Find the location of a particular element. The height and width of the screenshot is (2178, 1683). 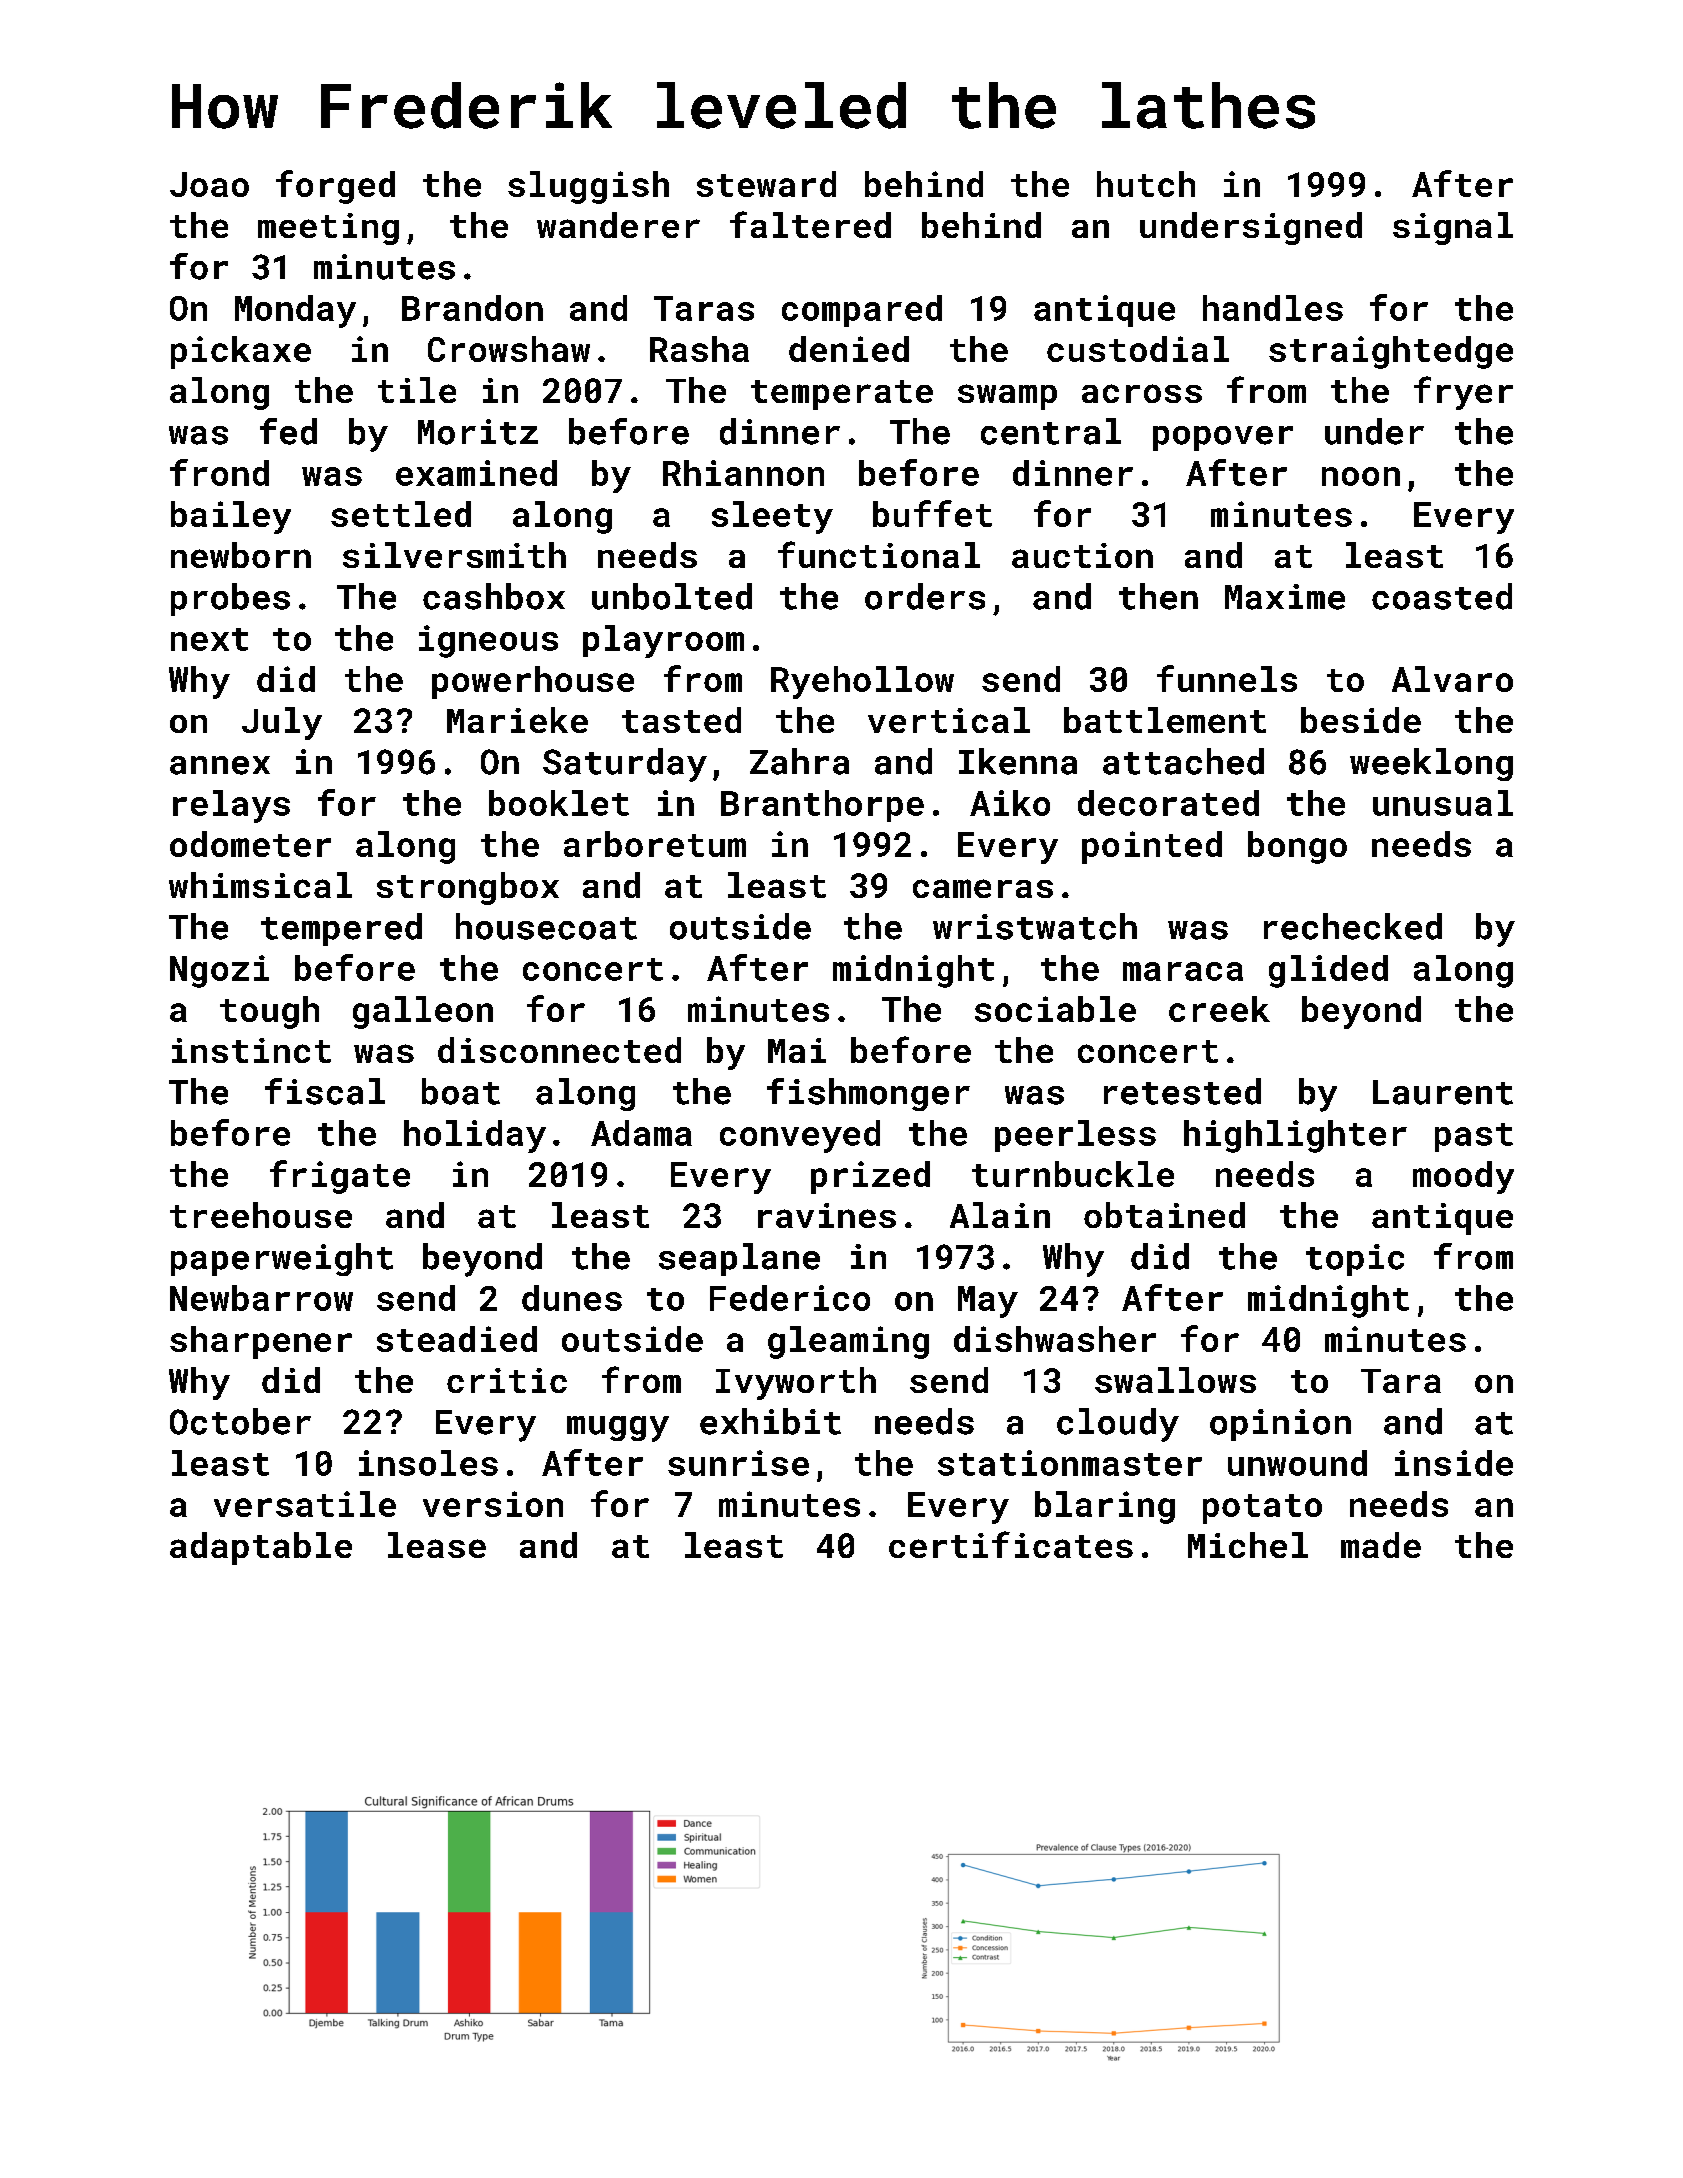

sharpener is located at coordinates (261, 1342).
